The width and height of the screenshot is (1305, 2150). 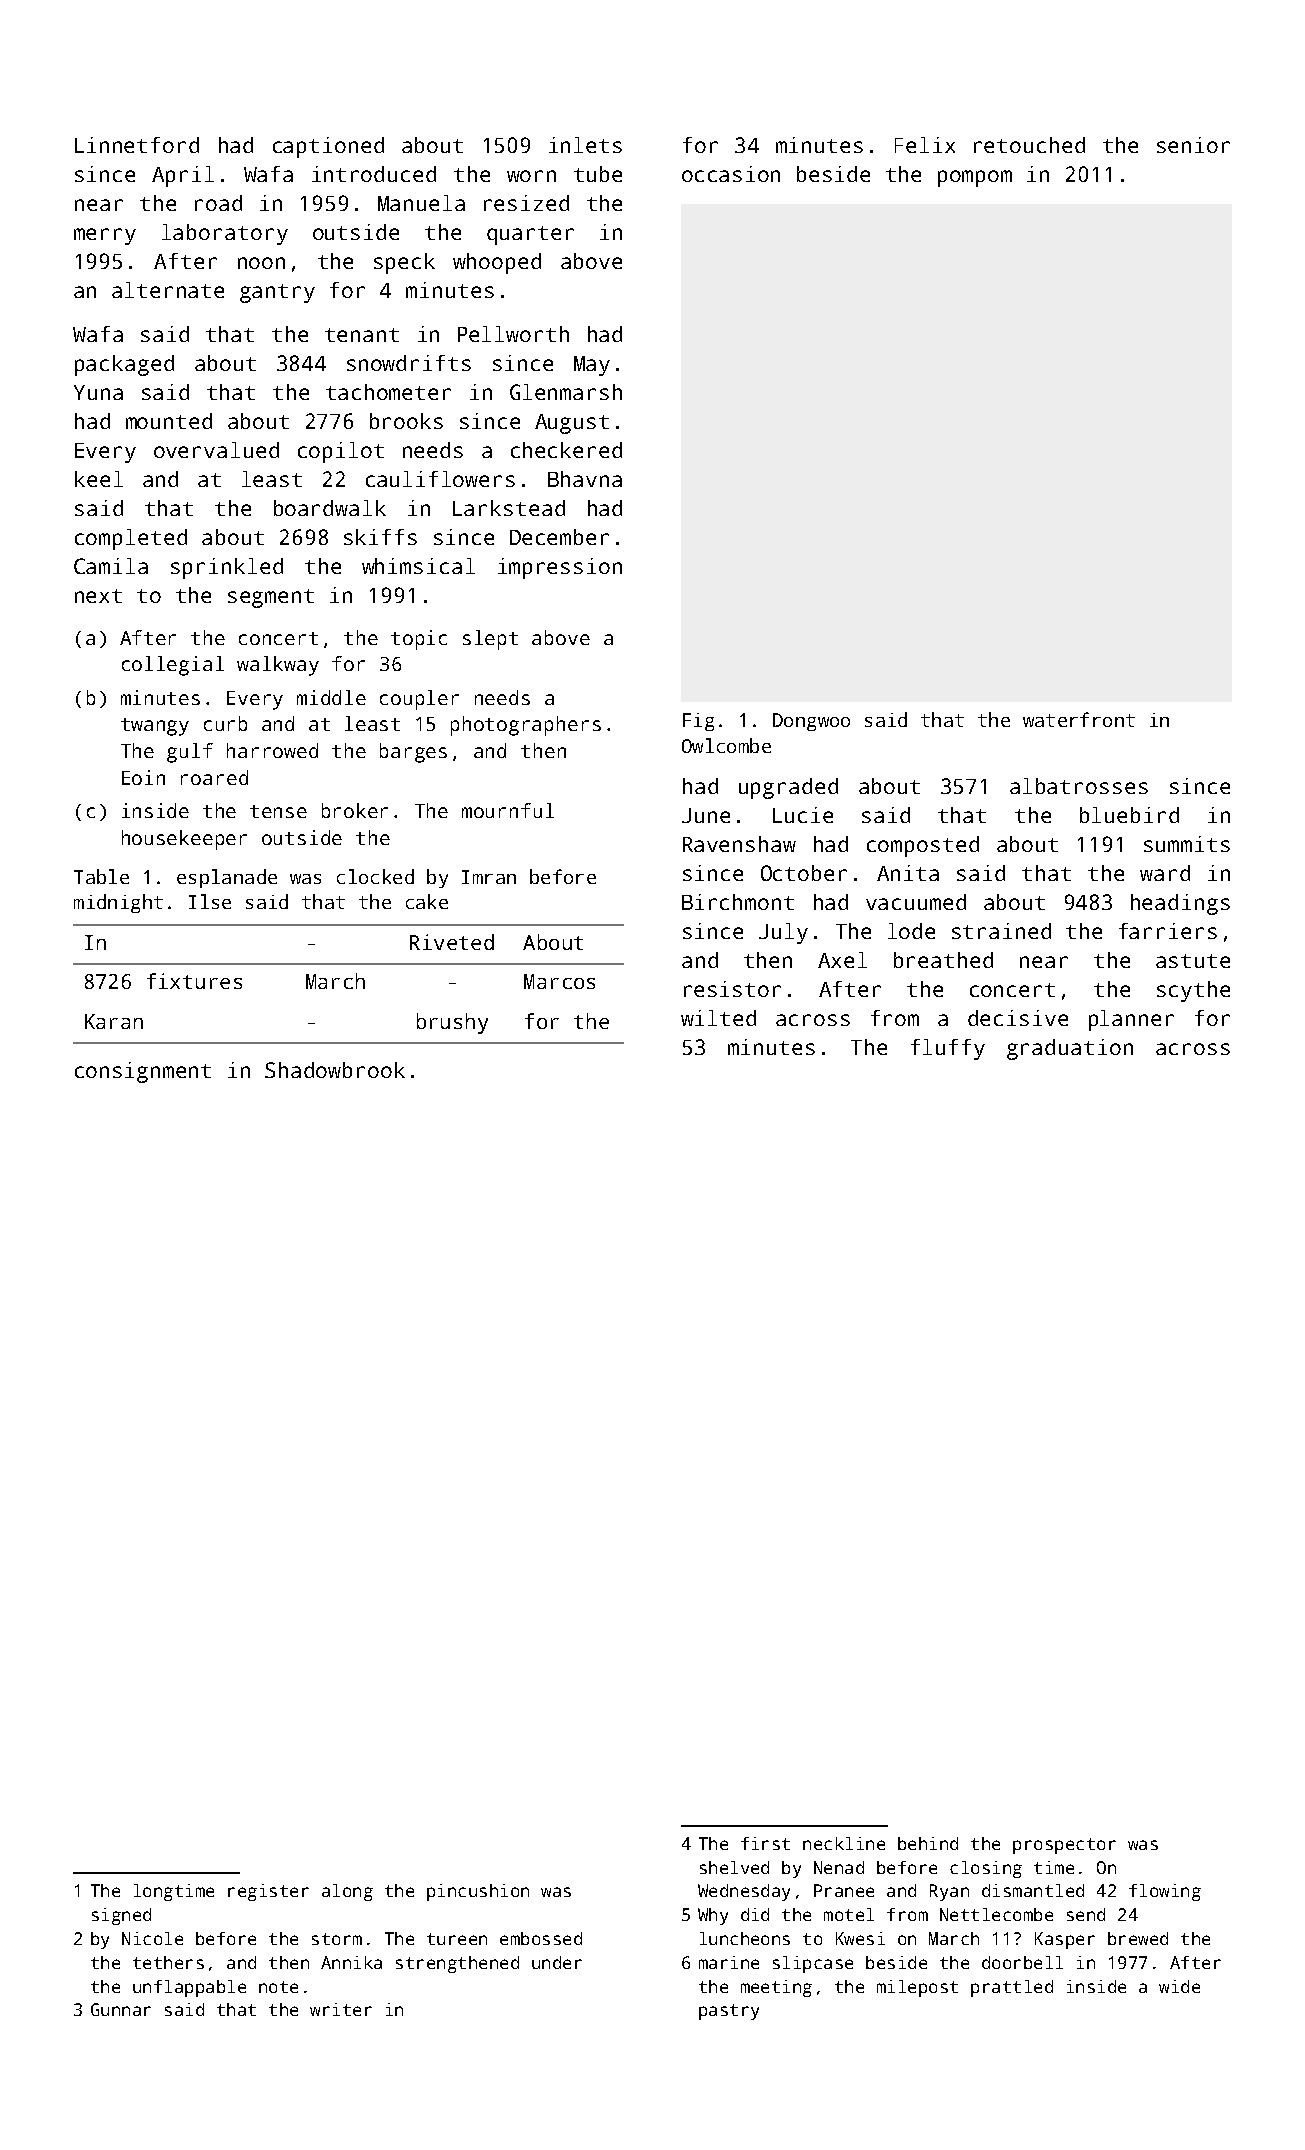 What do you see at coordinates (194, 981) in the screenshot?
I see `fixtures` at bounding box center [194, 981].
